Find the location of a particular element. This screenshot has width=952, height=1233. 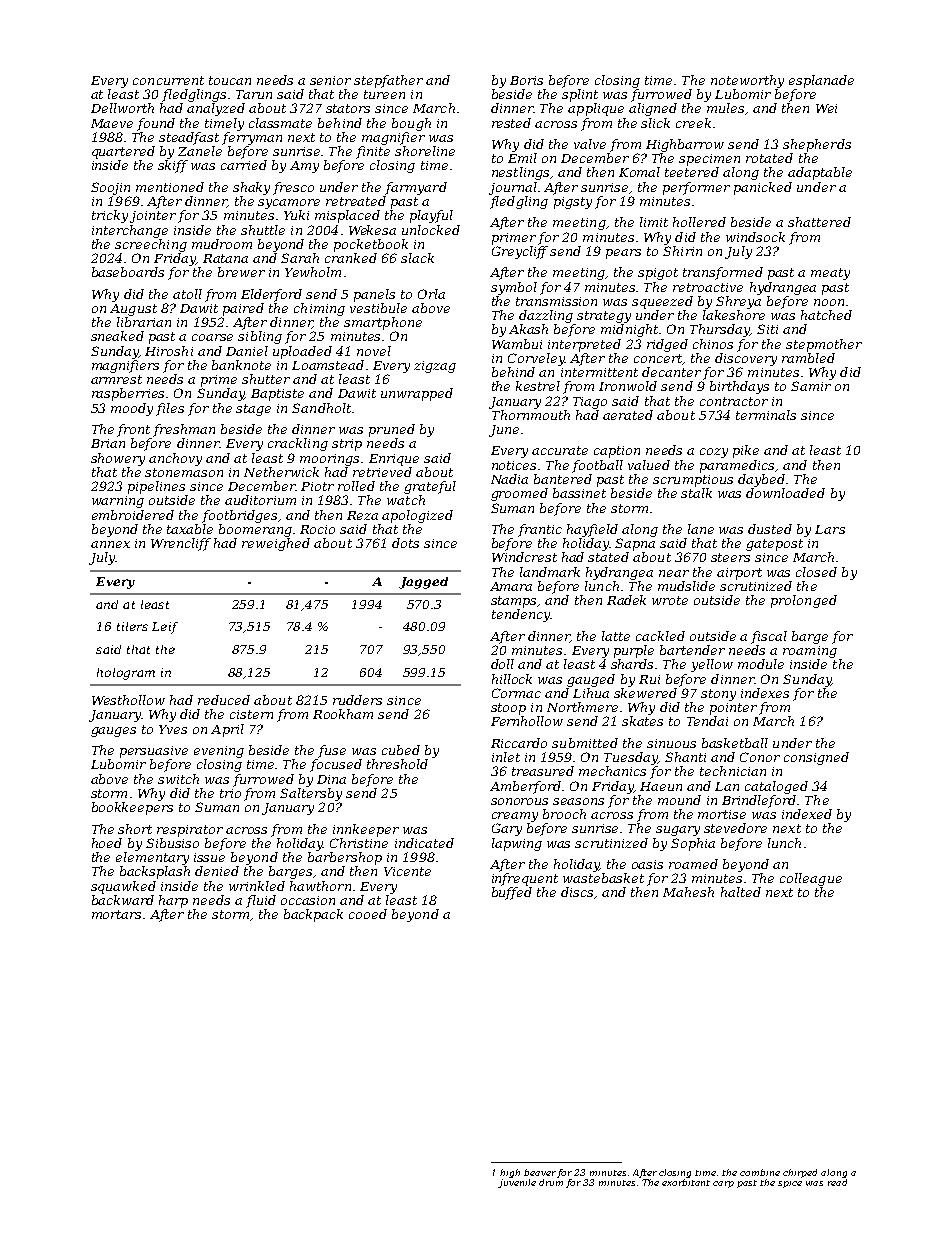

Jagged is located at coordinates (423, 583).
